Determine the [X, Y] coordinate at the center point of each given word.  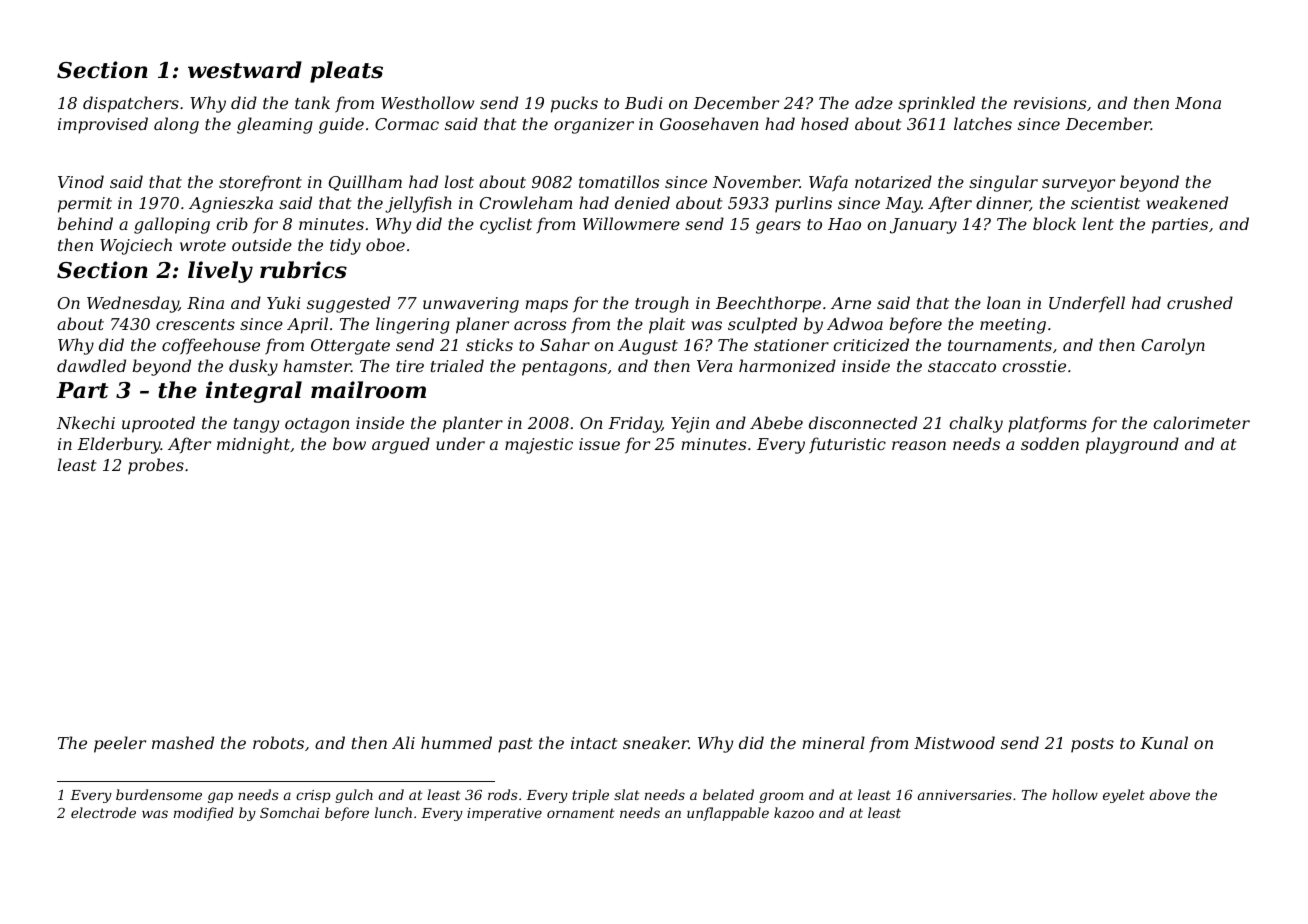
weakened [1187, 202]
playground [1132, 445]
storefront [260, 183]
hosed [825, 123]
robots [278, 742]
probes [156, 466]
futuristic [847, 445]
